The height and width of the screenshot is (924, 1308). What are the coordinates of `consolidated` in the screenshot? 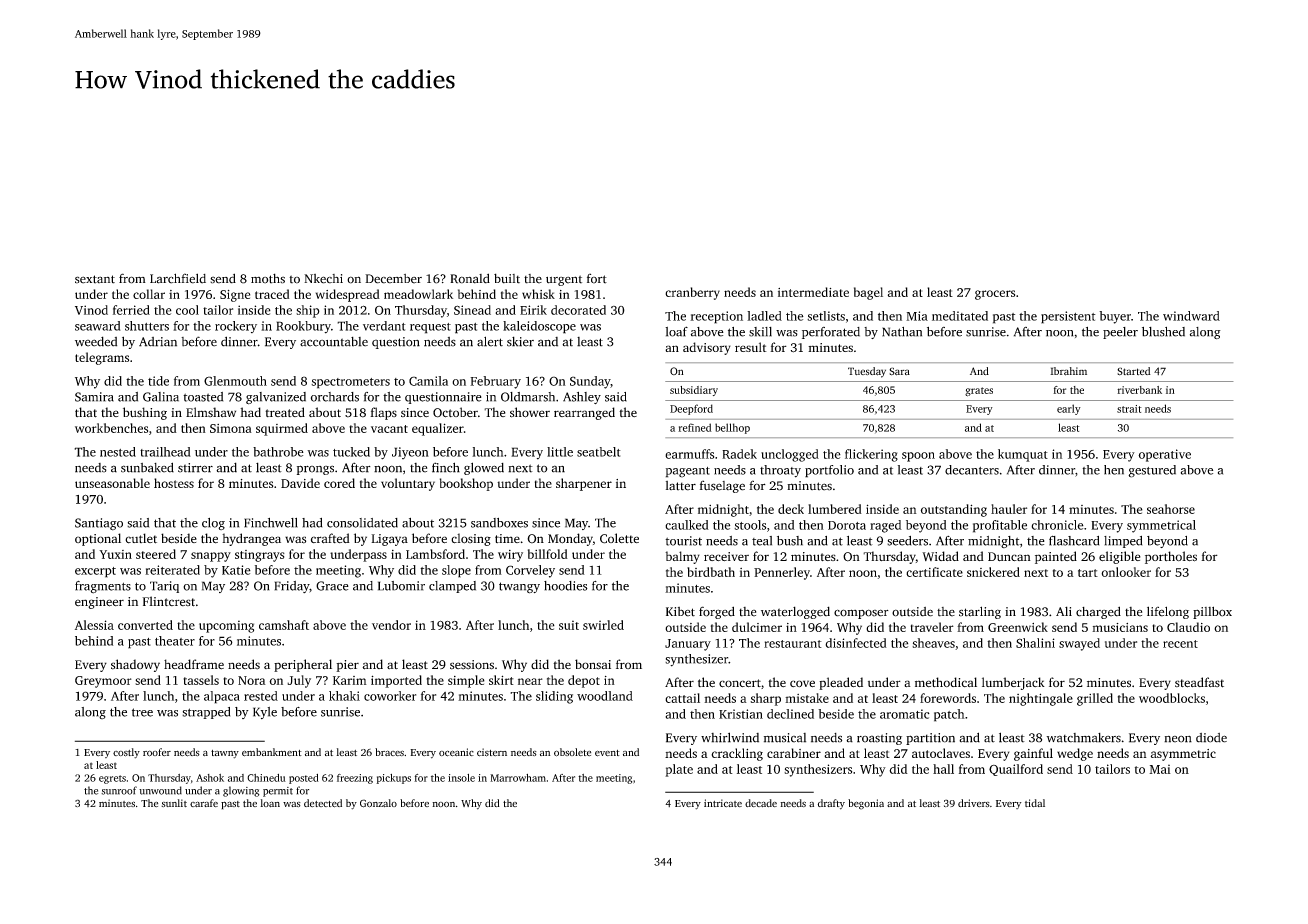 It's located at (362, 523).
